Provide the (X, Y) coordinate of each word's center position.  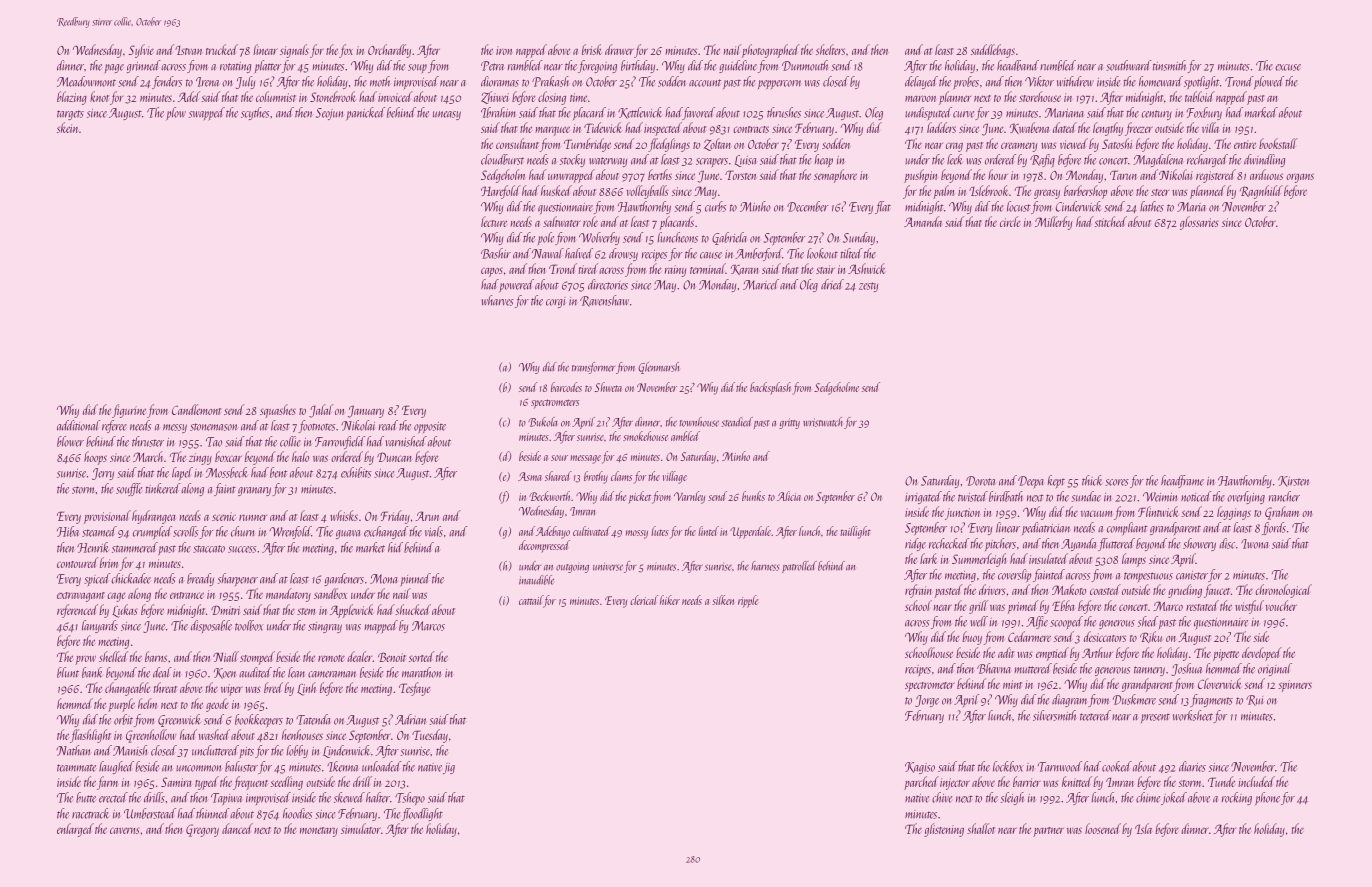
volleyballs (647, 192)
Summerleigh (979, 560)
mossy (637, 534)
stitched (1110, 221)
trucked (222, 49)
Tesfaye (414, 689)
